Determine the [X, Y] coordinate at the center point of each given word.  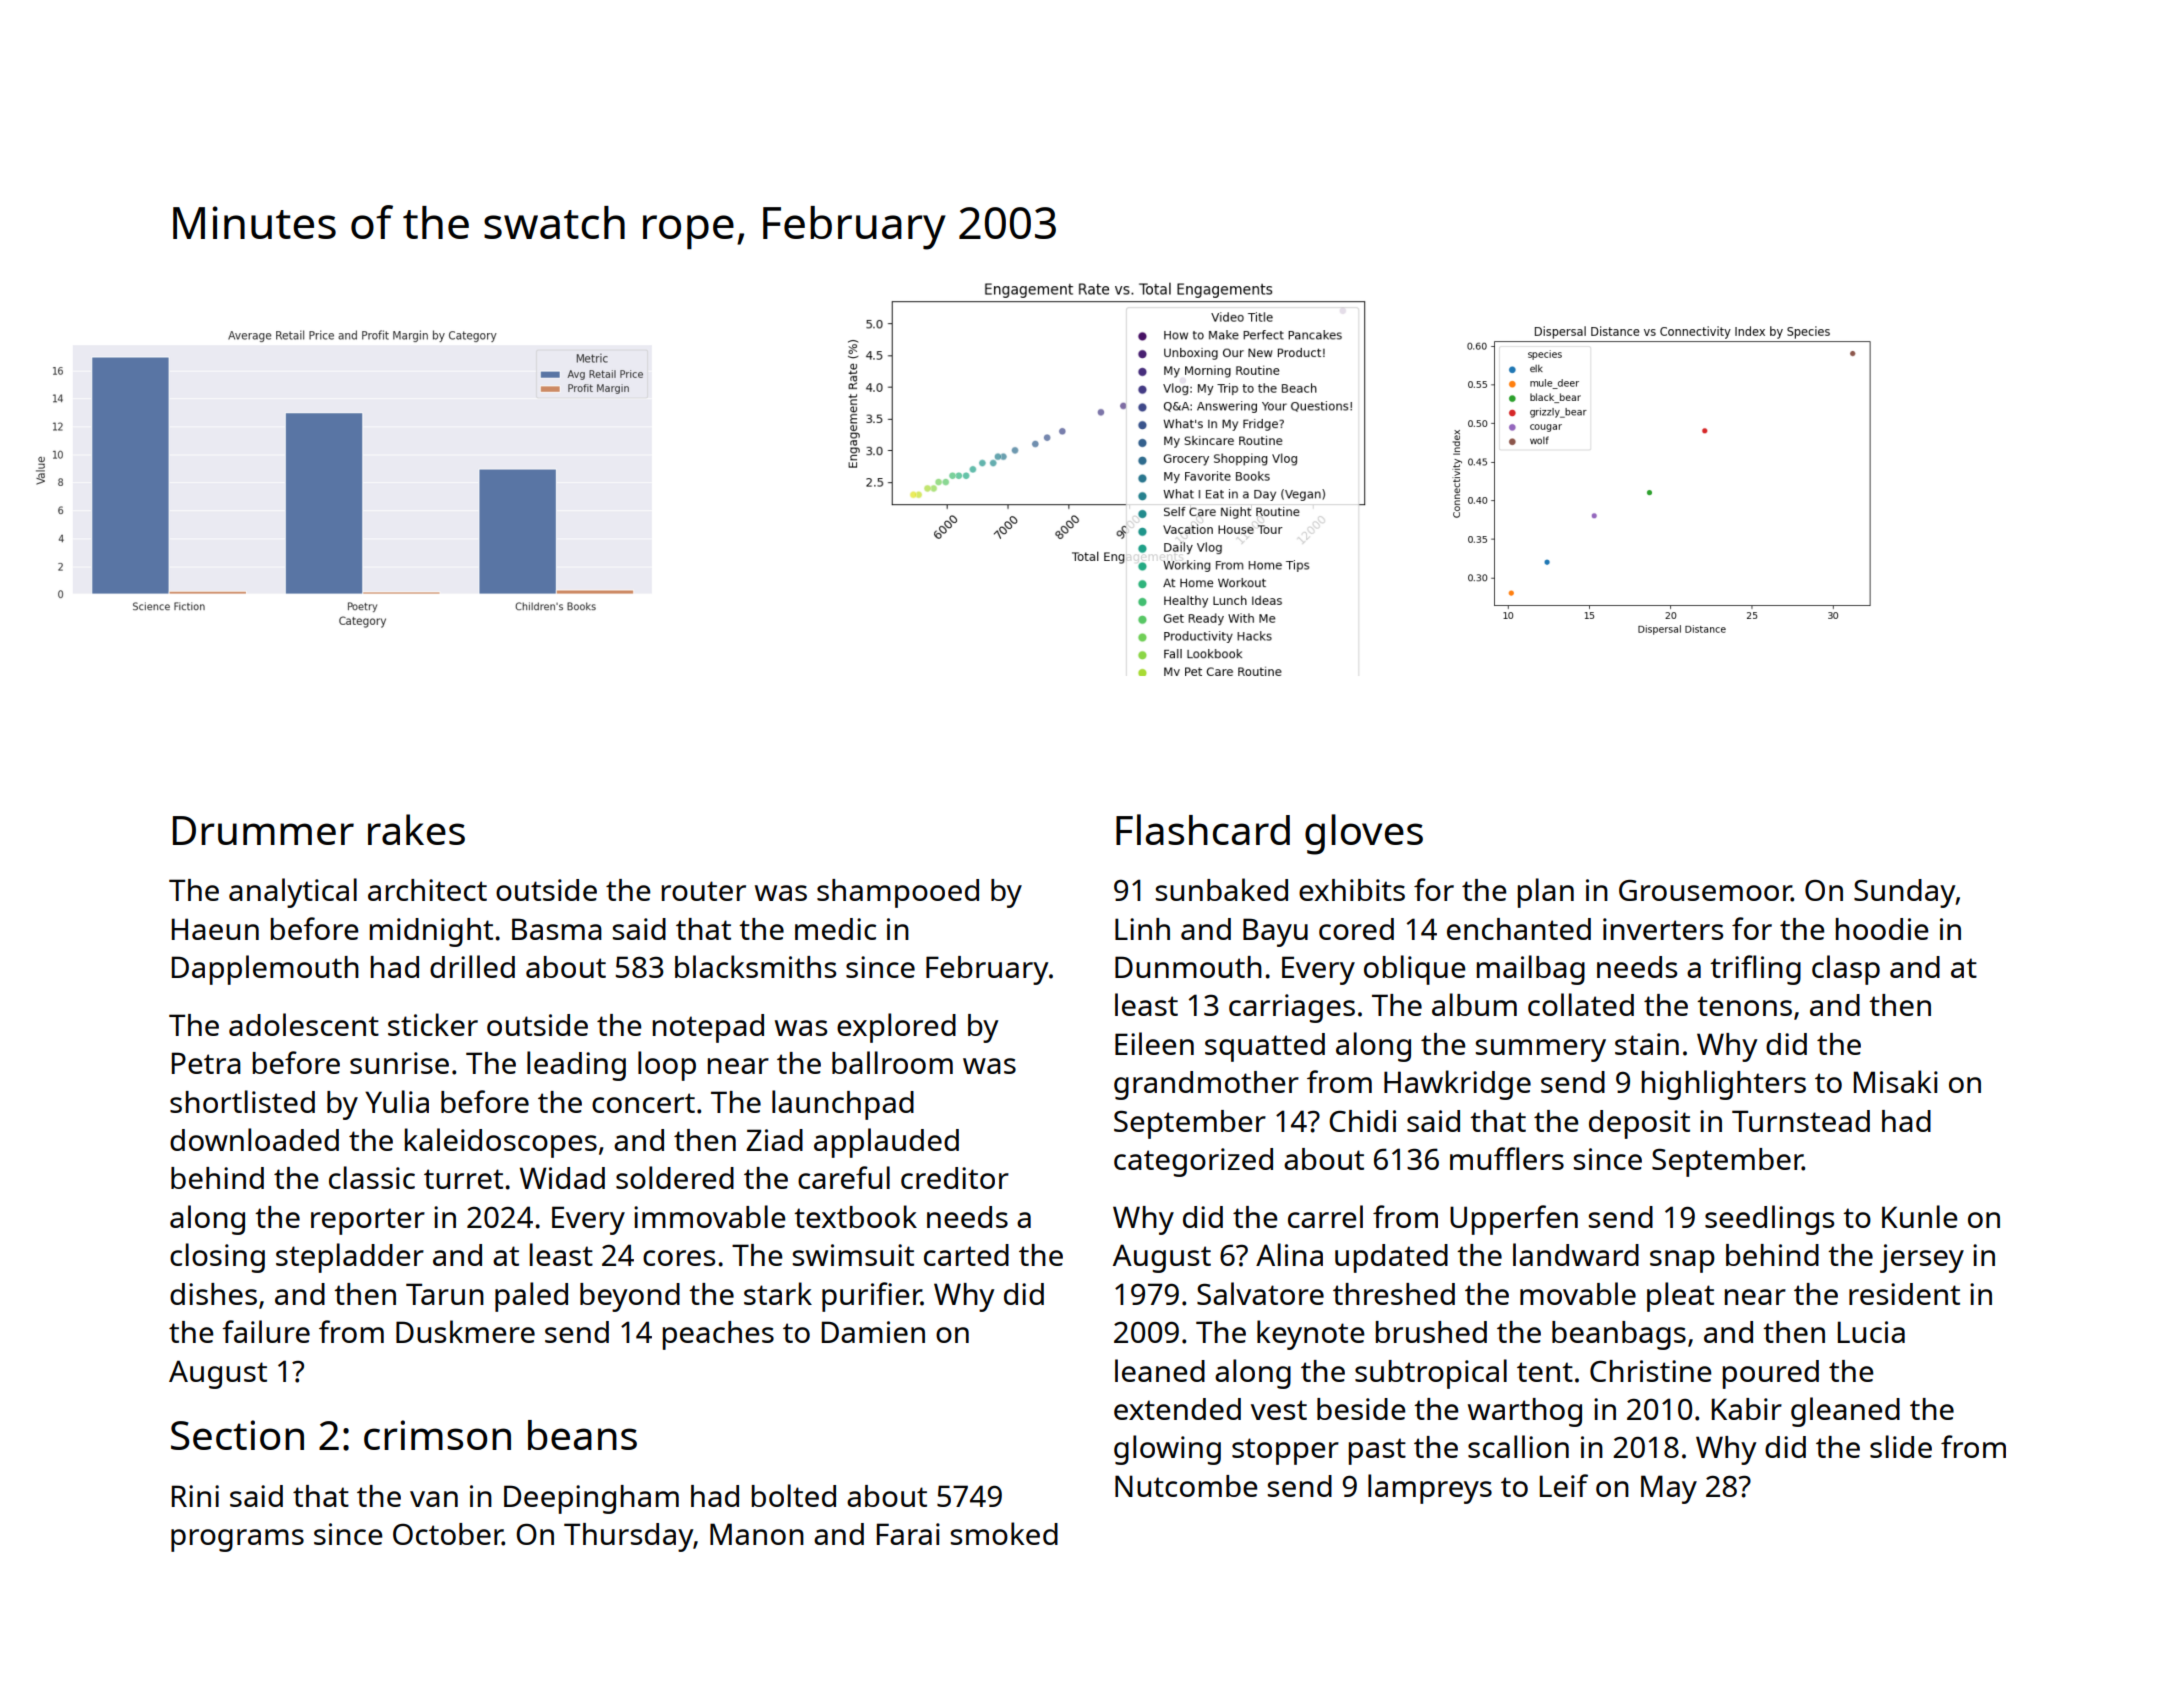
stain [1647, 1044]
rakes [416, 829]
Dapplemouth [265, 970]
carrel [1325, 1216]
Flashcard [1203, 829]
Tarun [445, 1294]
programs [237, 1540]
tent [1545, 1372]
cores [679, 1258]
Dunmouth [1188, 967]
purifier [871, 1297]
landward [1576, 1254]
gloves [1364, 834]
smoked [1004, 1533]
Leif [1564, 1485]
